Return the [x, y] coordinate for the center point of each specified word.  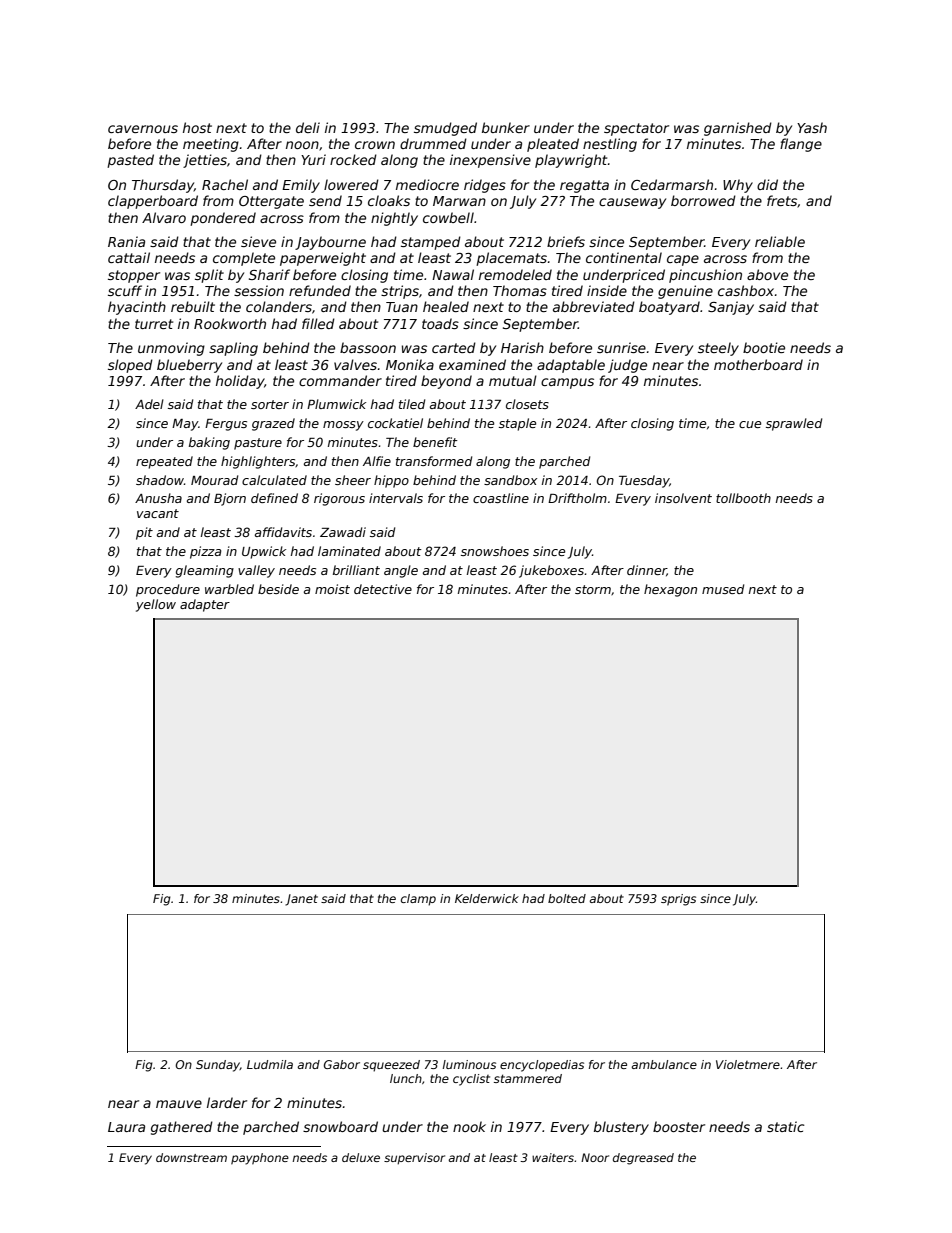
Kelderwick [487, 898]
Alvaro [164, 217]
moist [332, 589]
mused [723, 589]
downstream [191, 1157]
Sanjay [731, 308]
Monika [410, 364]
